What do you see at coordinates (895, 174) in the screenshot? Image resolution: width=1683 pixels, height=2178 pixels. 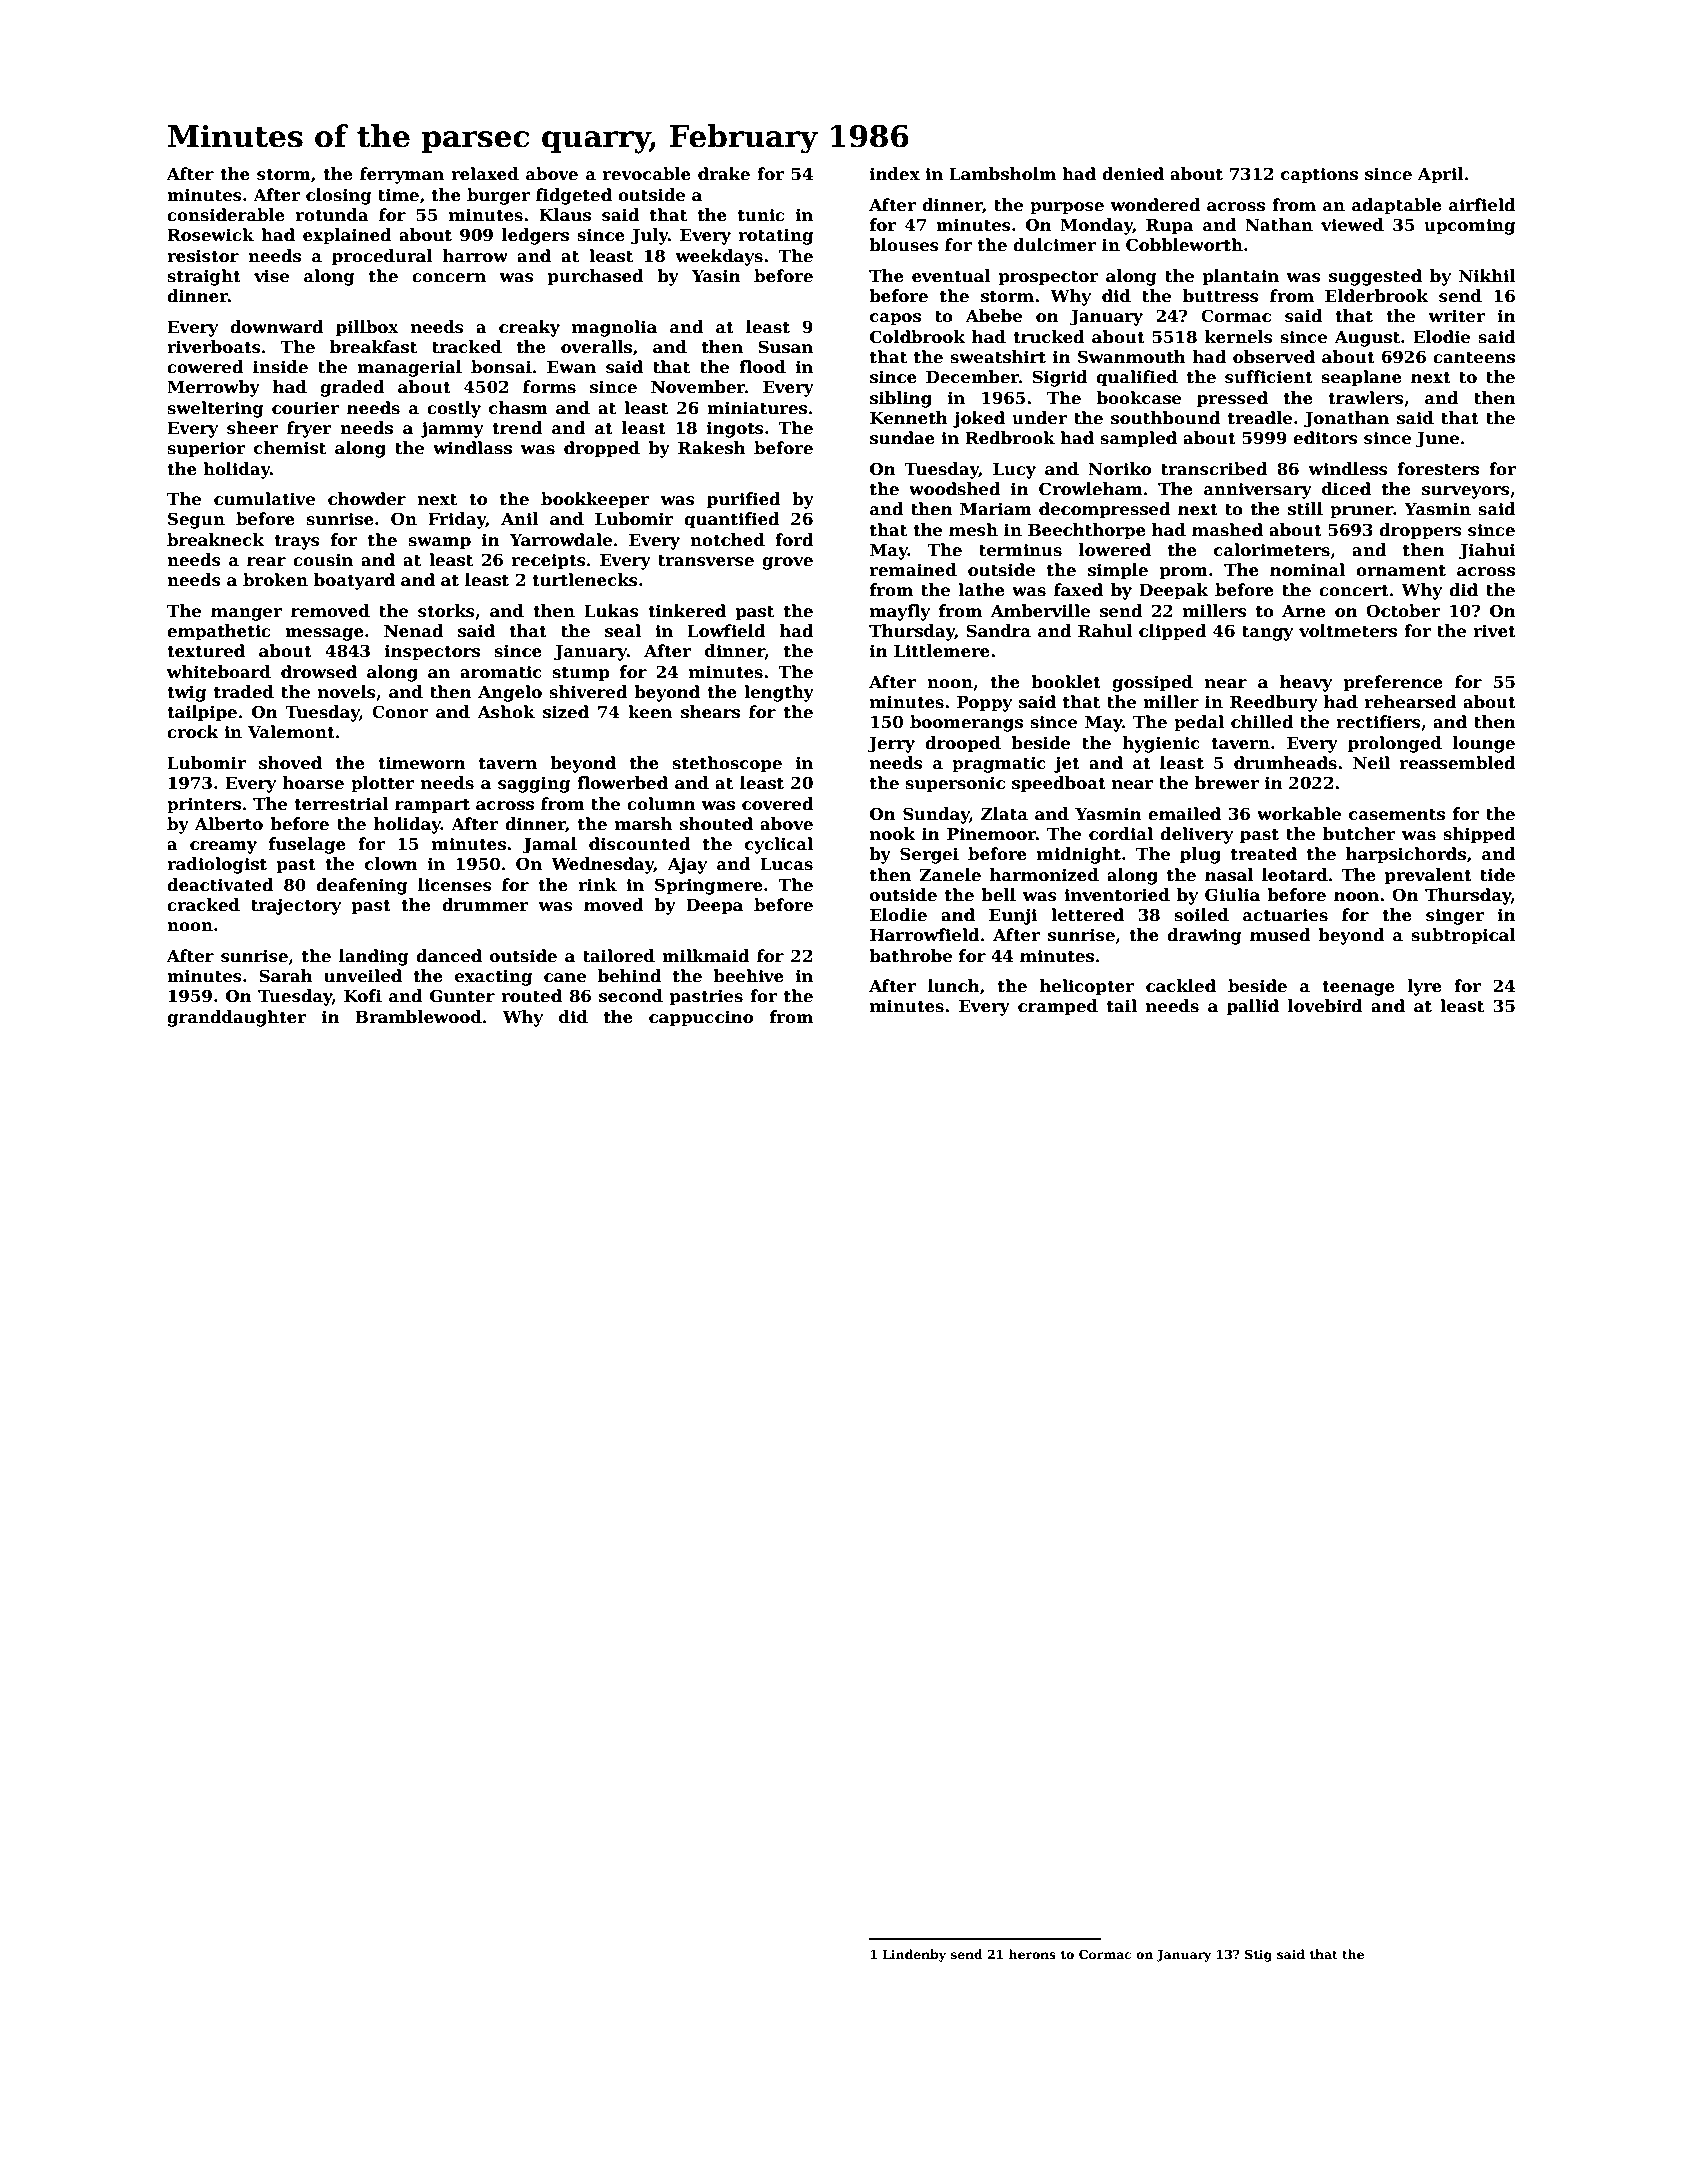 I see `index` at bounding box center [895, 174].
